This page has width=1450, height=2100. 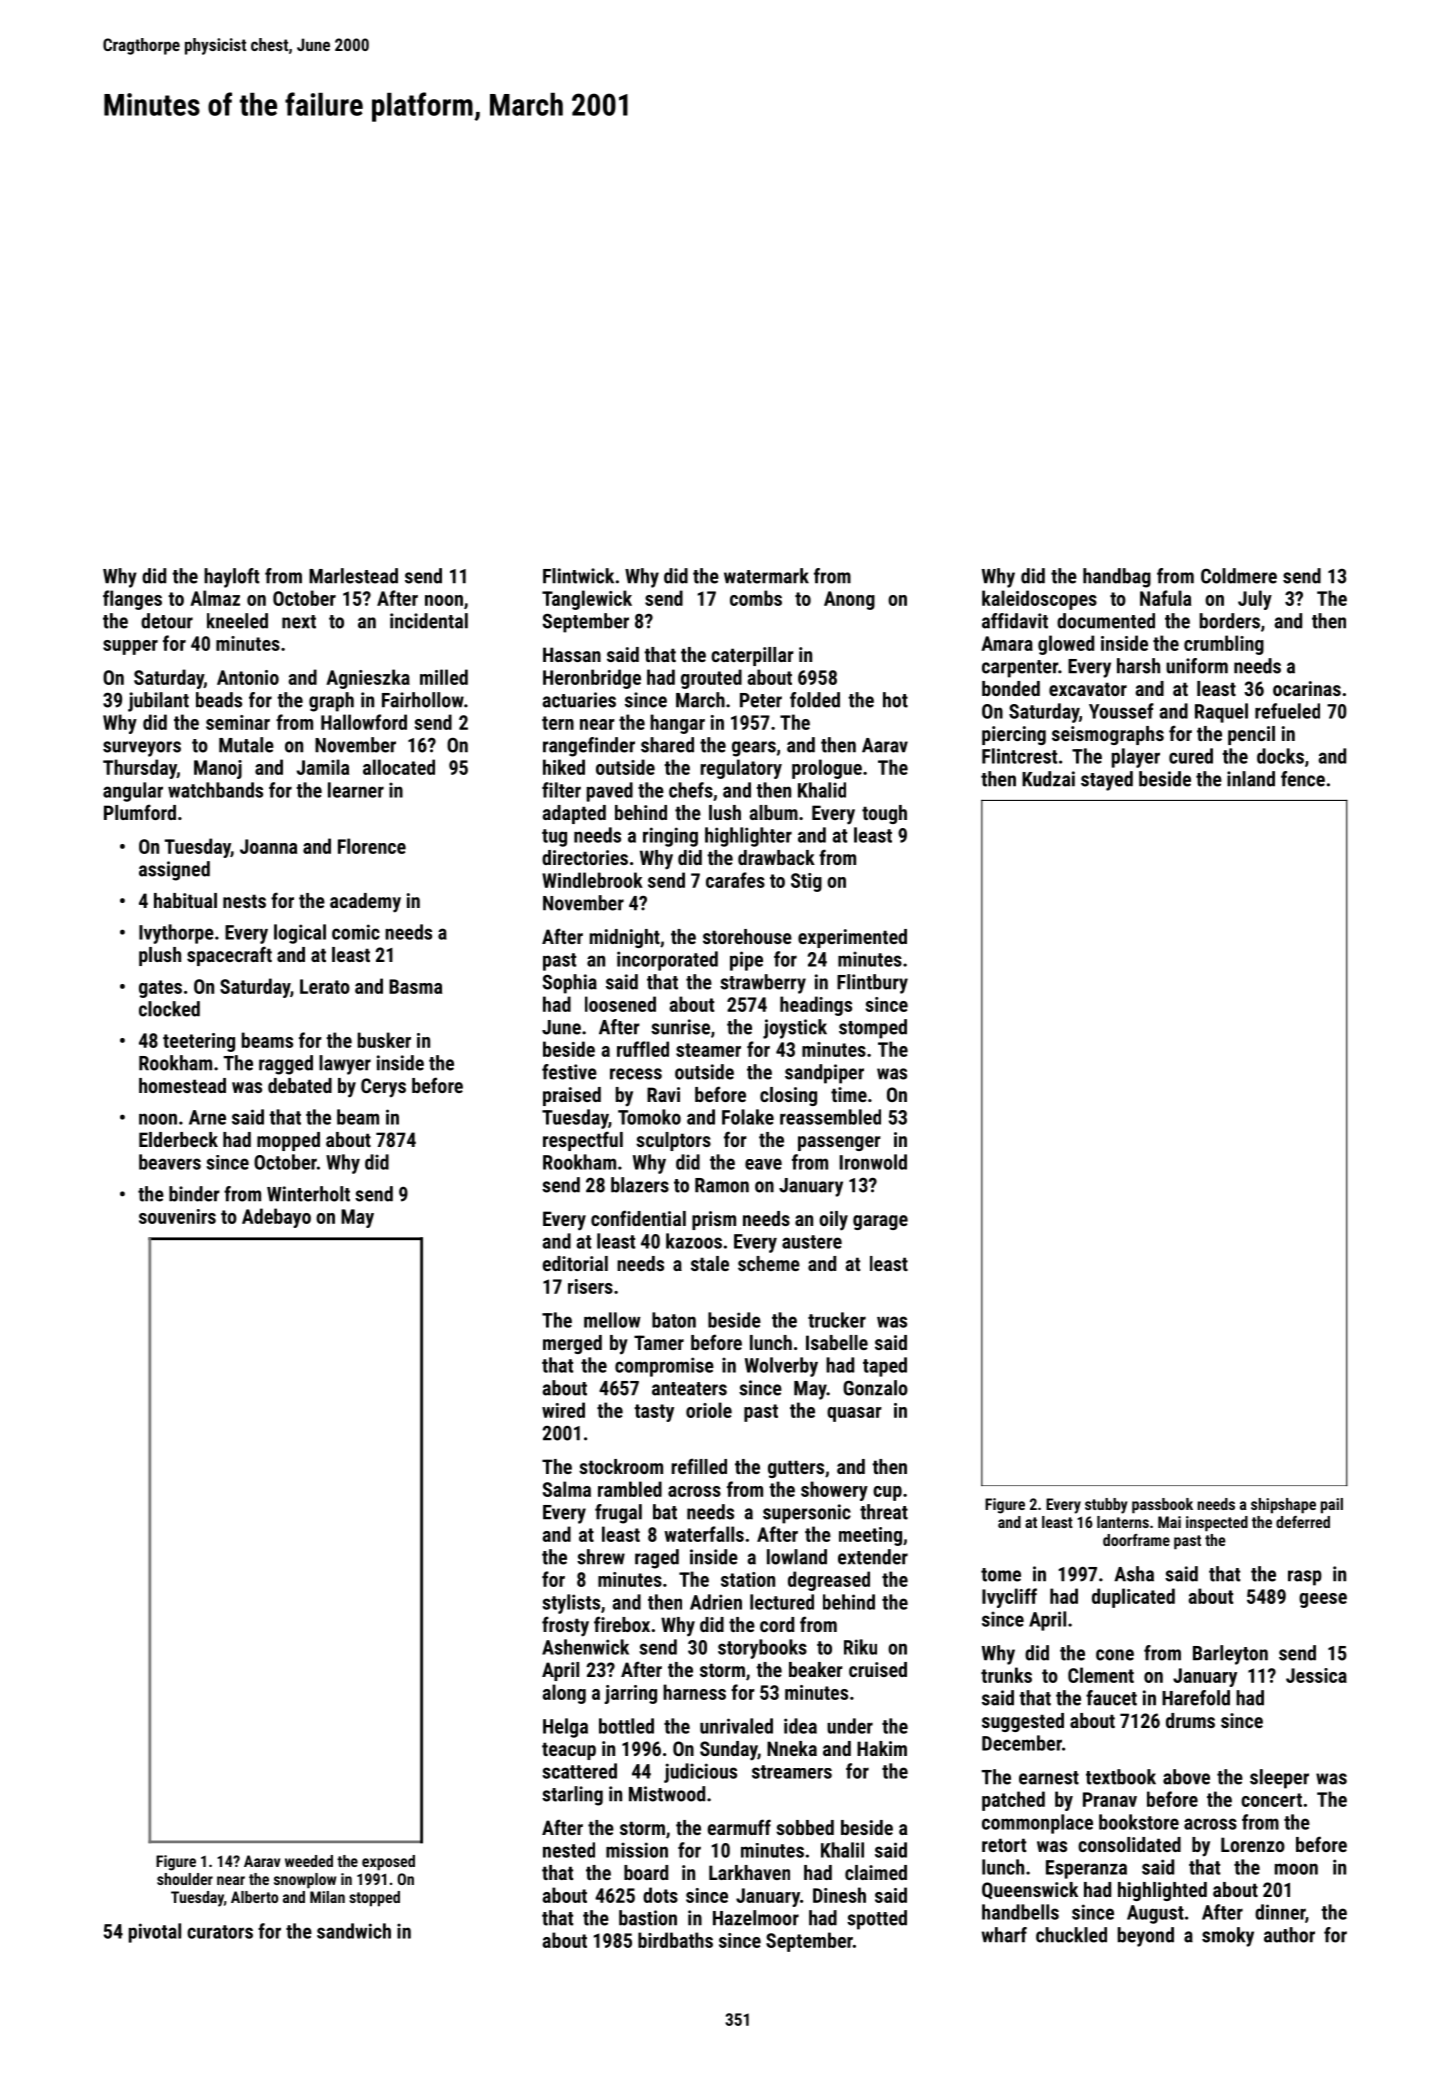 I want to click on Marlestead, so click(x=353, y=576).
